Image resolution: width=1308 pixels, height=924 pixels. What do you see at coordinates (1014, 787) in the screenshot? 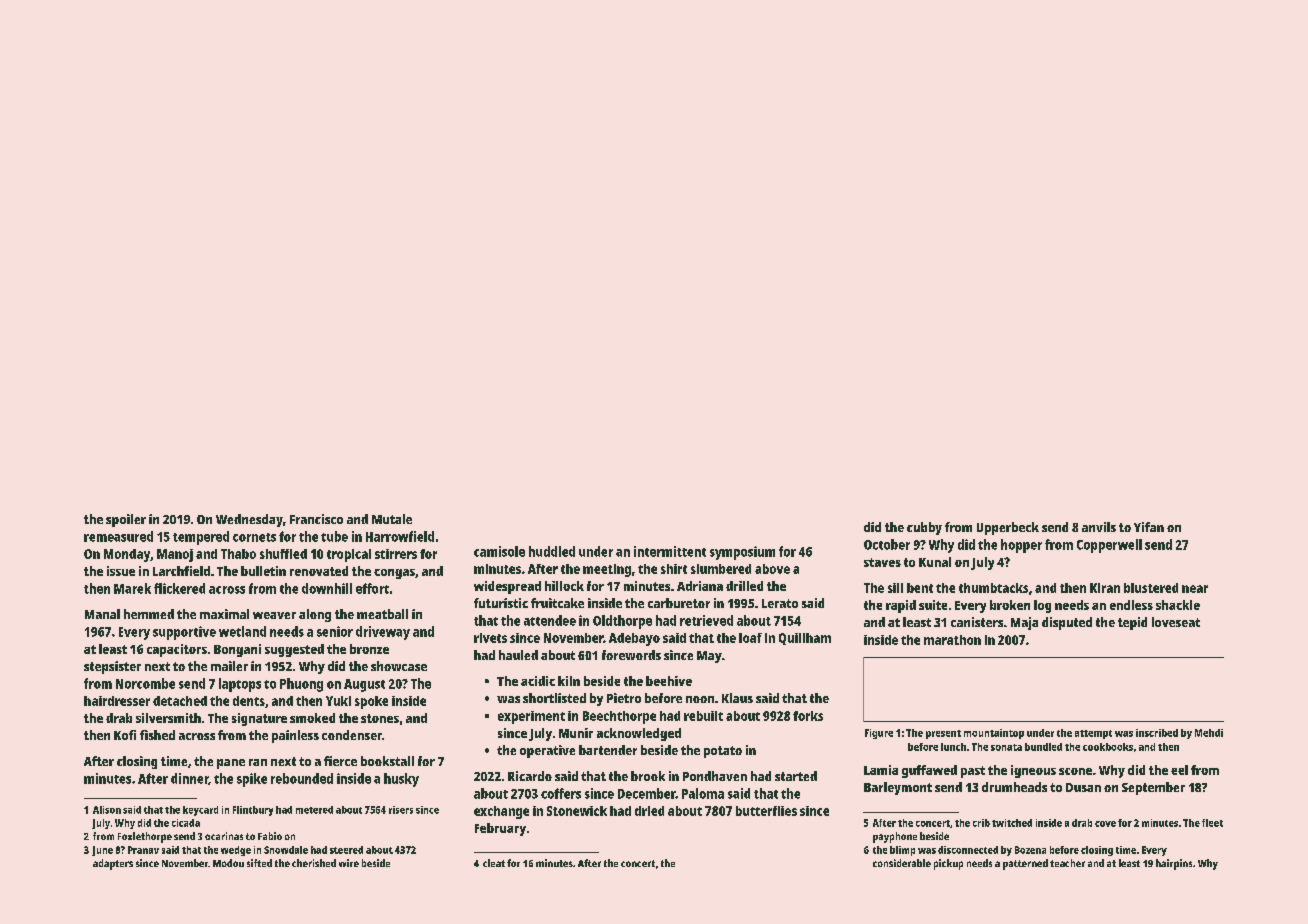
I see `drumheads` at bounding box center [1014, 787].
